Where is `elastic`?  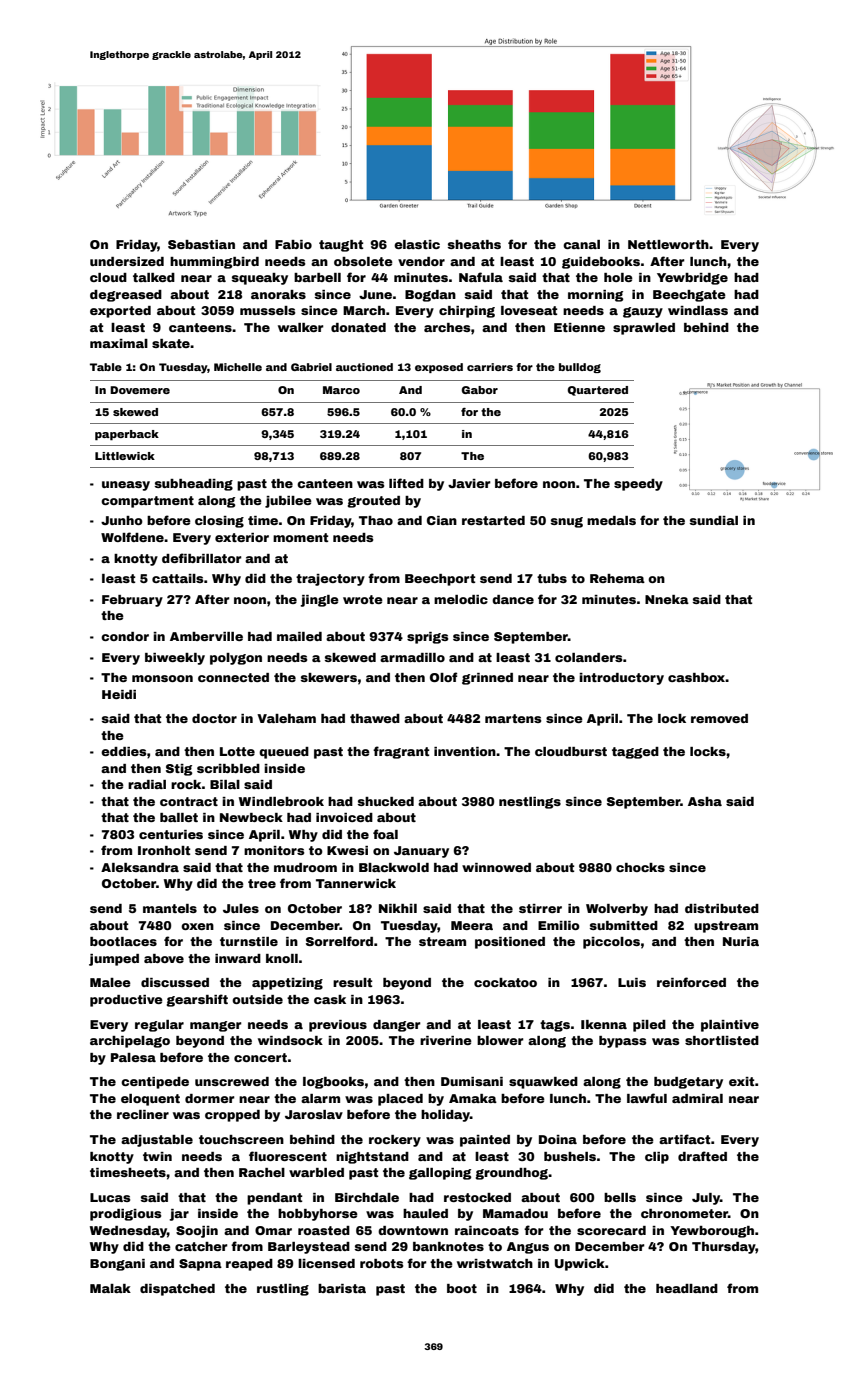 elastic is located at coordinates (417, 244).
